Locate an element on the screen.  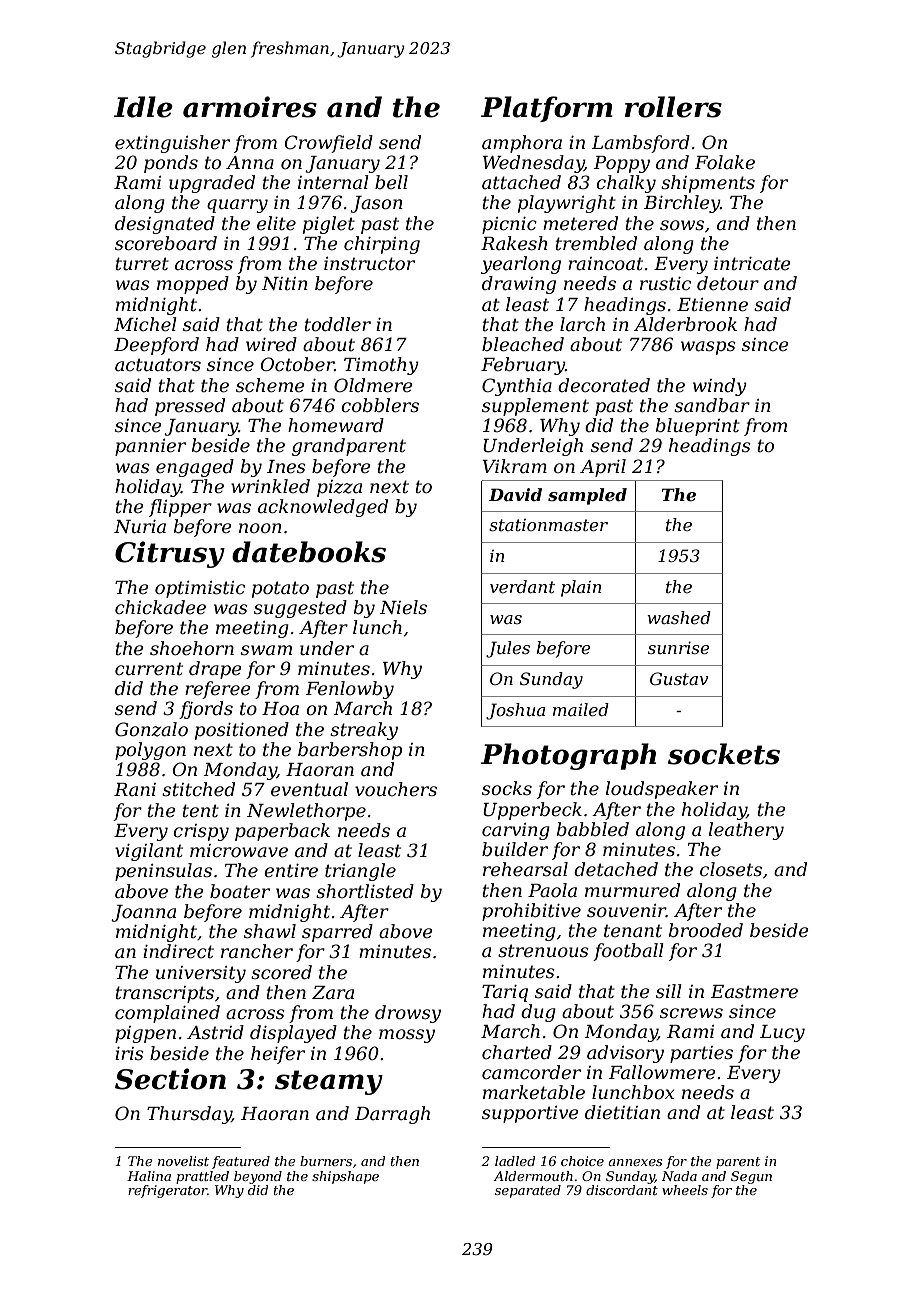
rollers is located at coordinates (673, 107).
